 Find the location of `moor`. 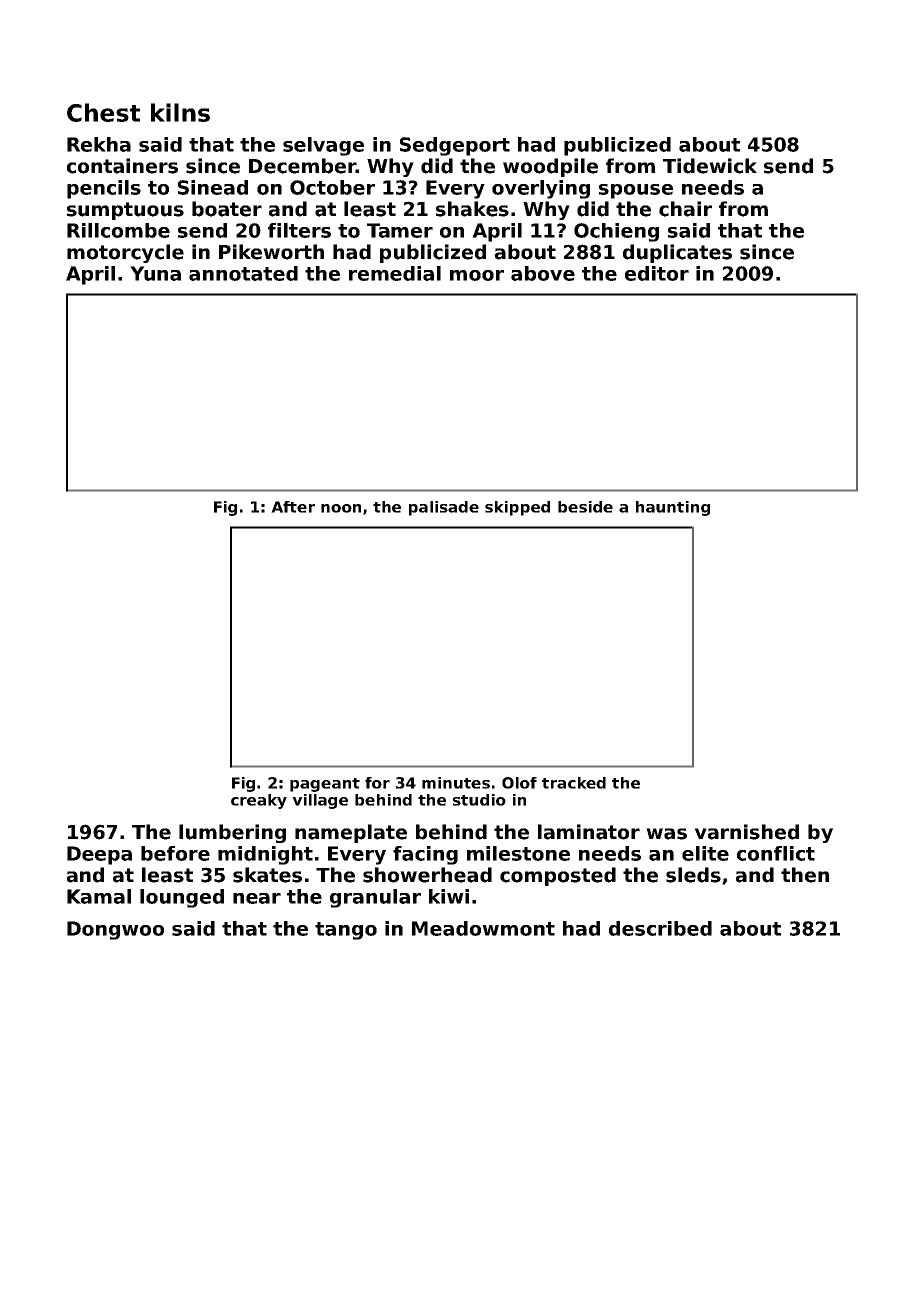

moor is located at coordinates (477, 275).
